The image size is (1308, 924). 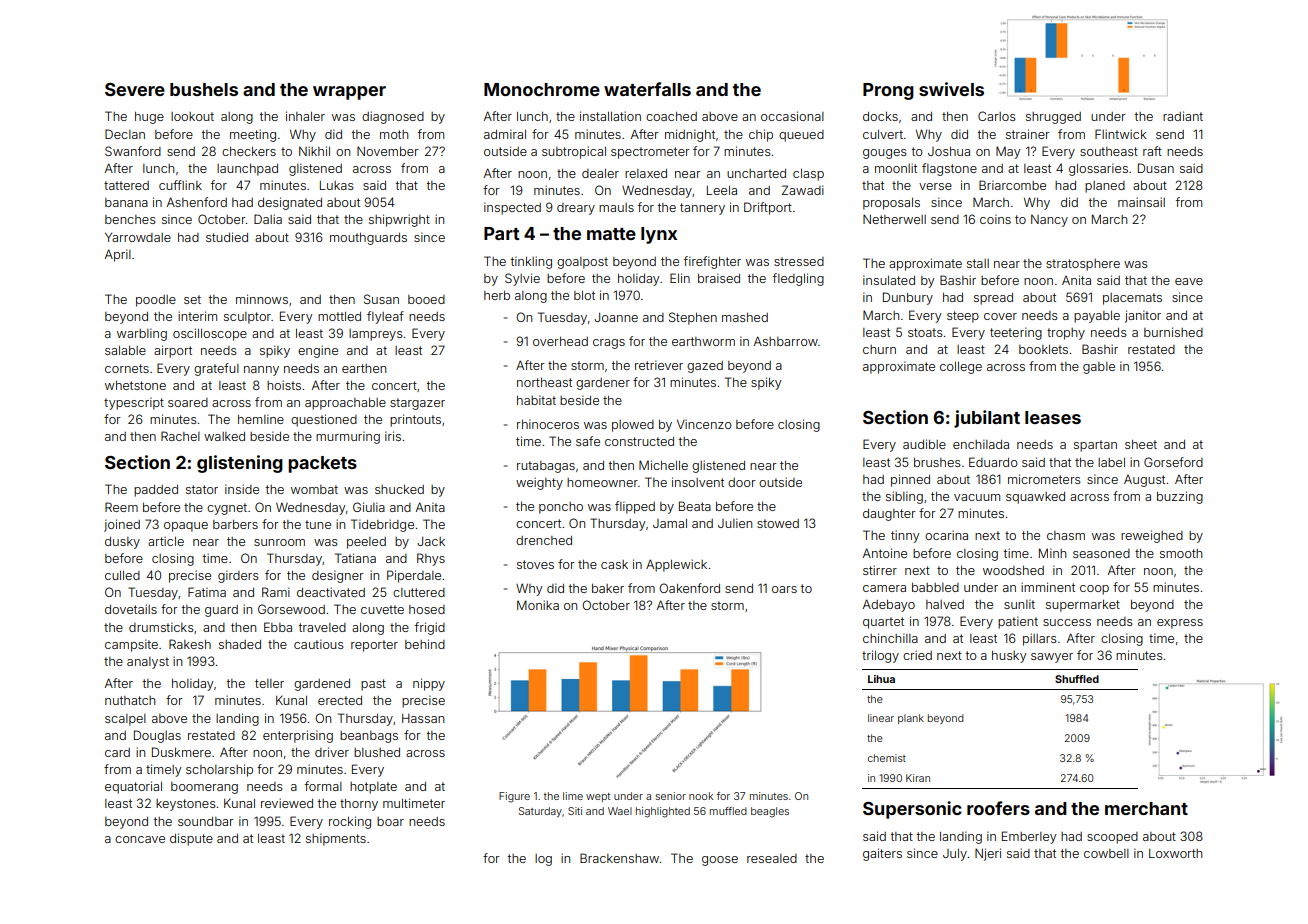 I want to click on hotplate, so click(x=373, y=788).
